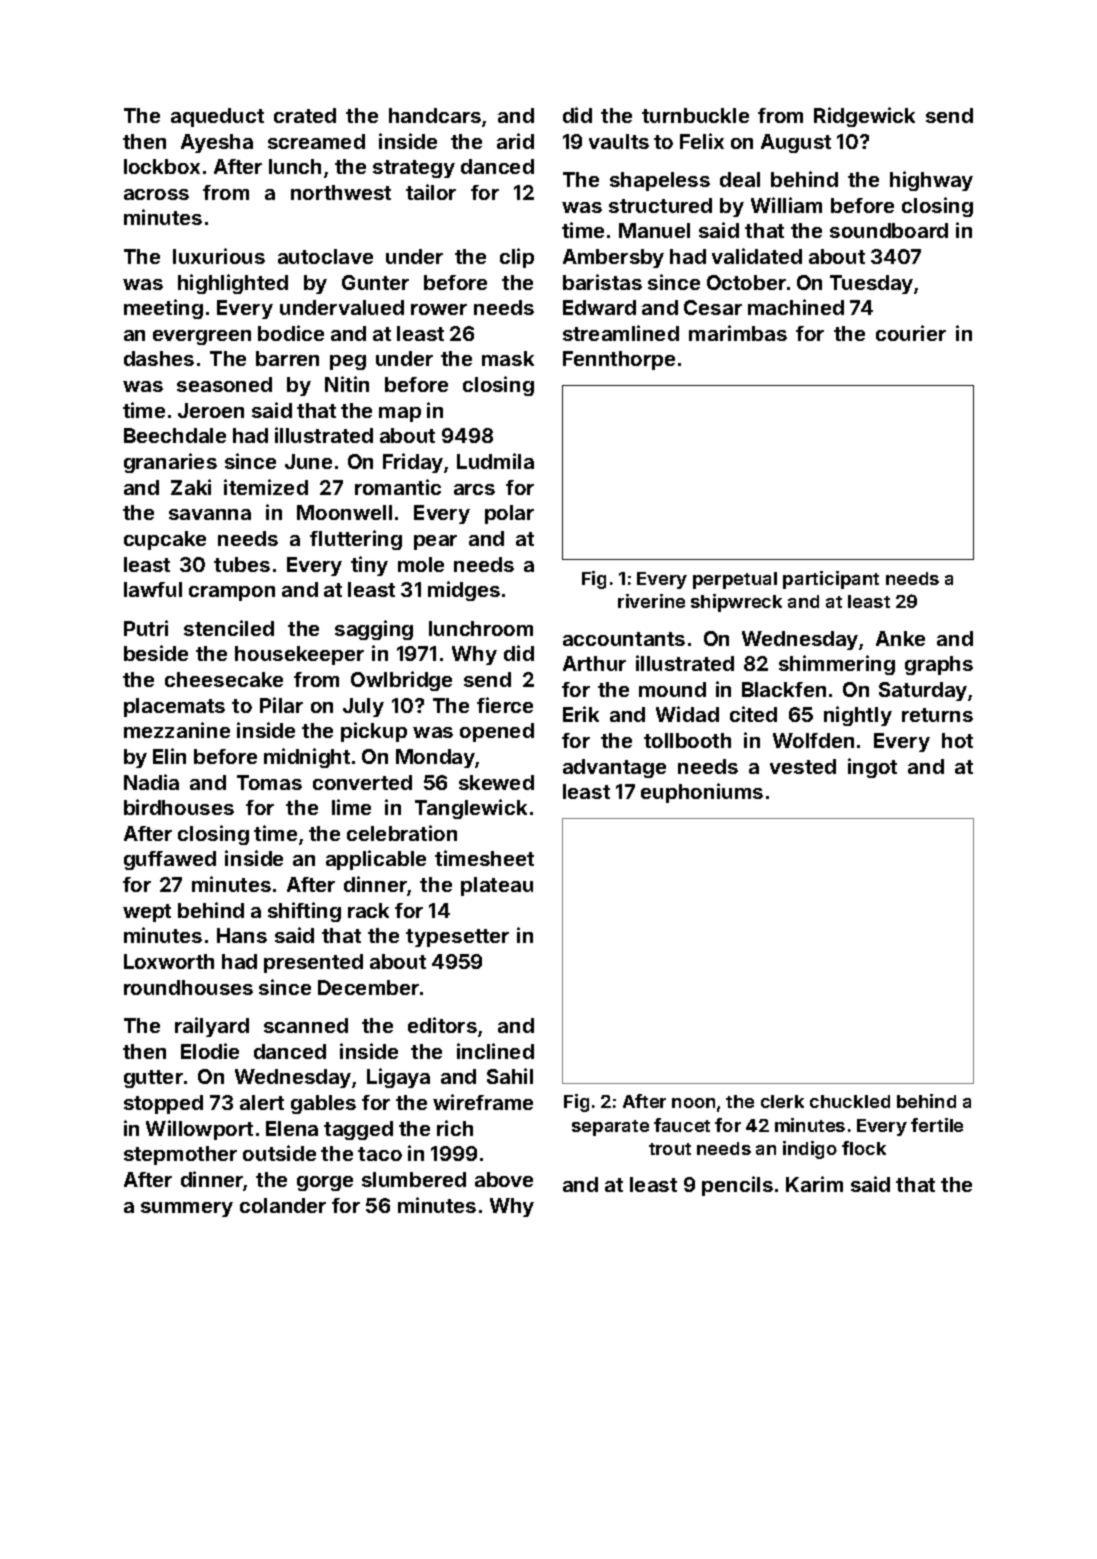 This screenshot has width=1097, height=1559. What do you see at coordinates (305, 115) in the screenshot?
I see `crated` at bounding box center [305, 115].
